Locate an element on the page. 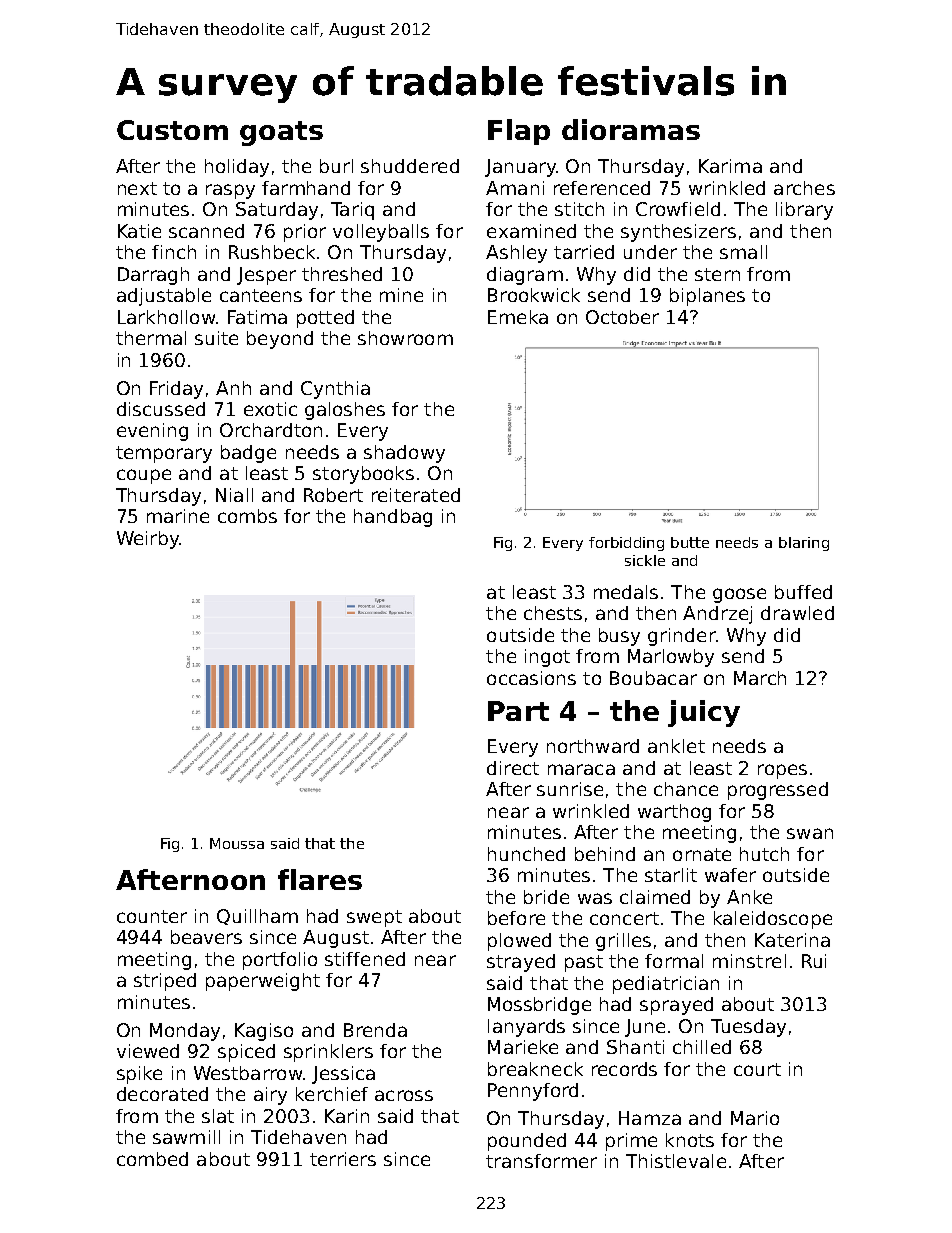  Flap is located at coordinates (519, 132).
